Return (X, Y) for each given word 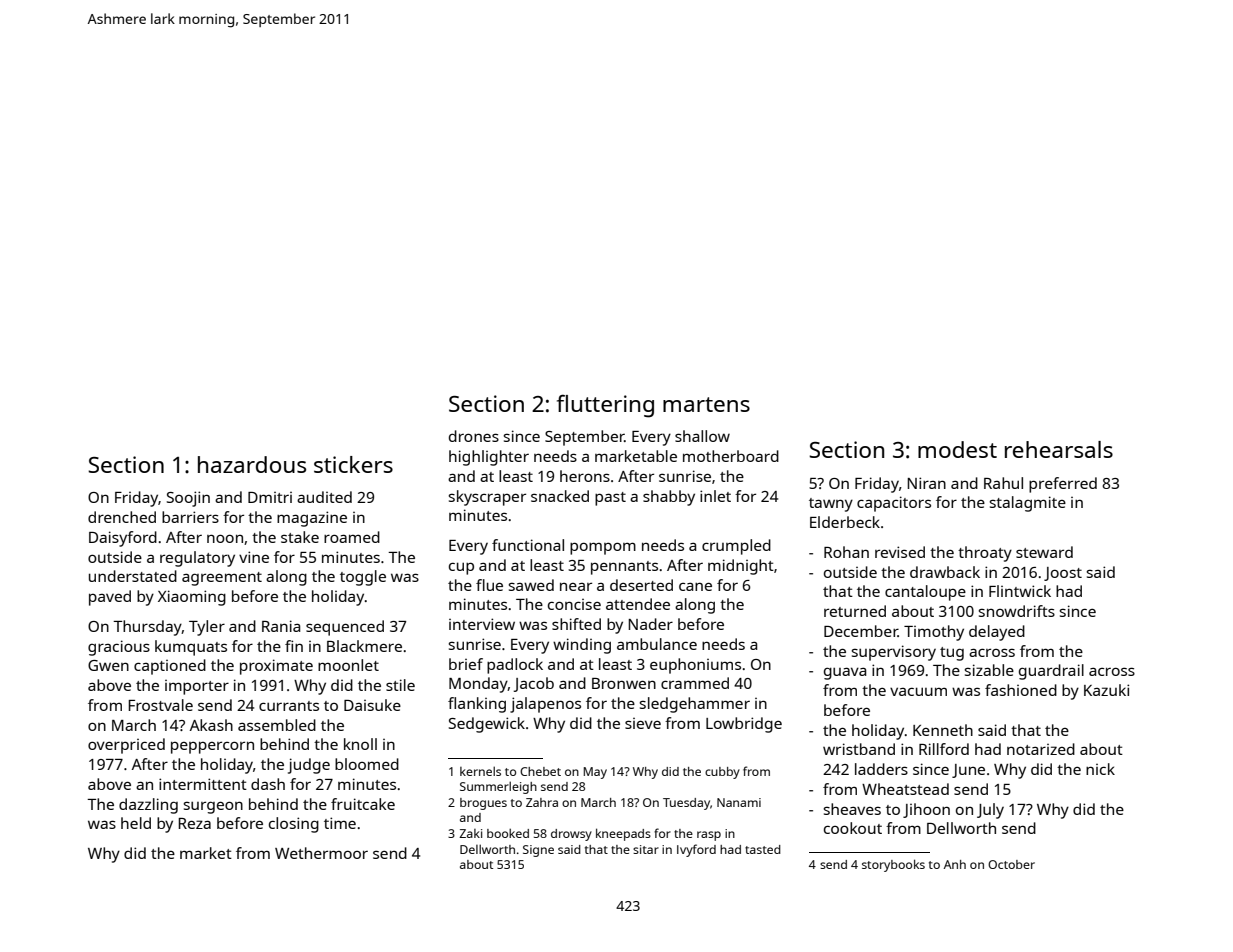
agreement (222, 579)
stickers (353, 464)
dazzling (148, 806)
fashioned (1021, 690)
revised (900, 552)
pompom (603, 548)
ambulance (657, 644)
